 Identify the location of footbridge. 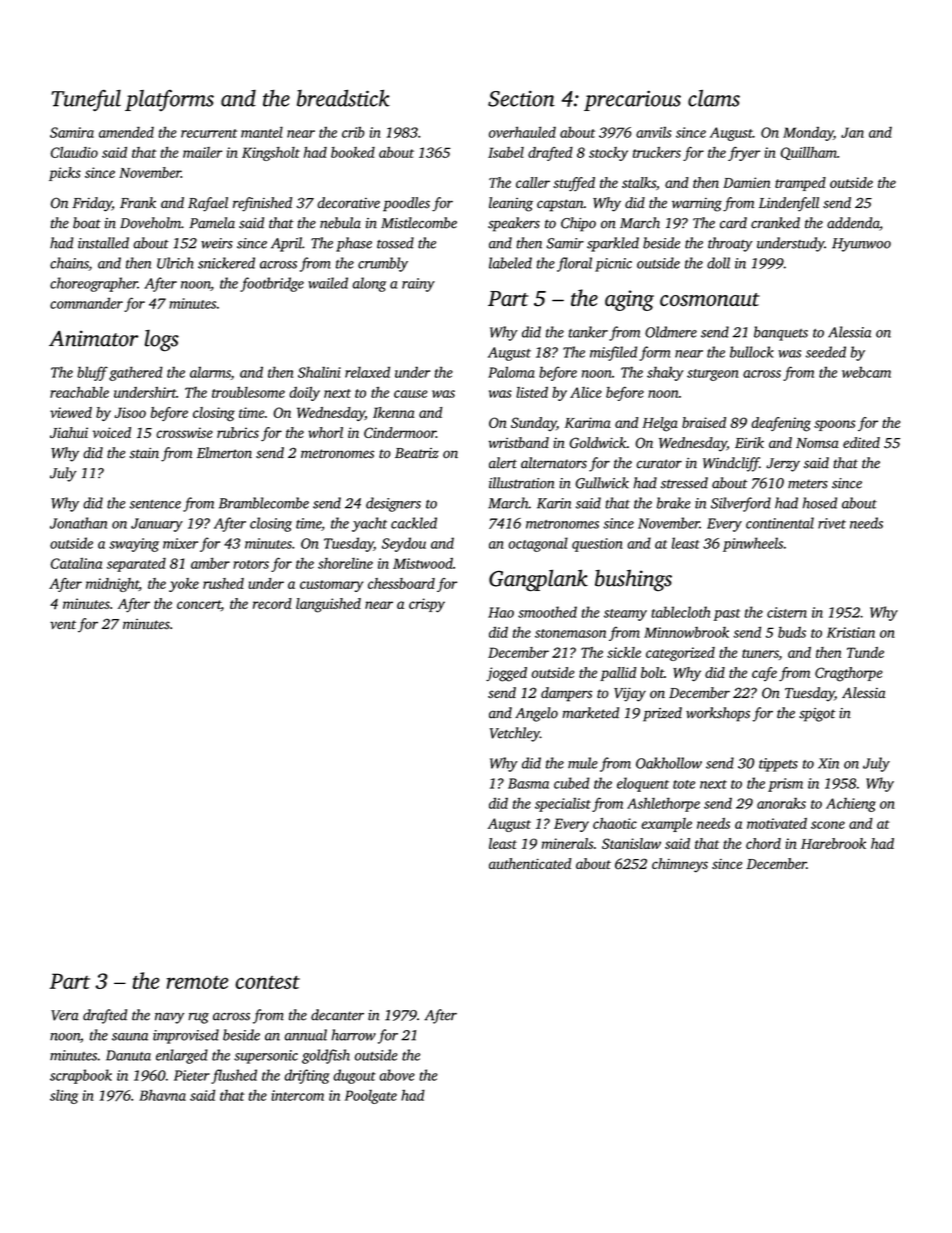
(272, 284).
